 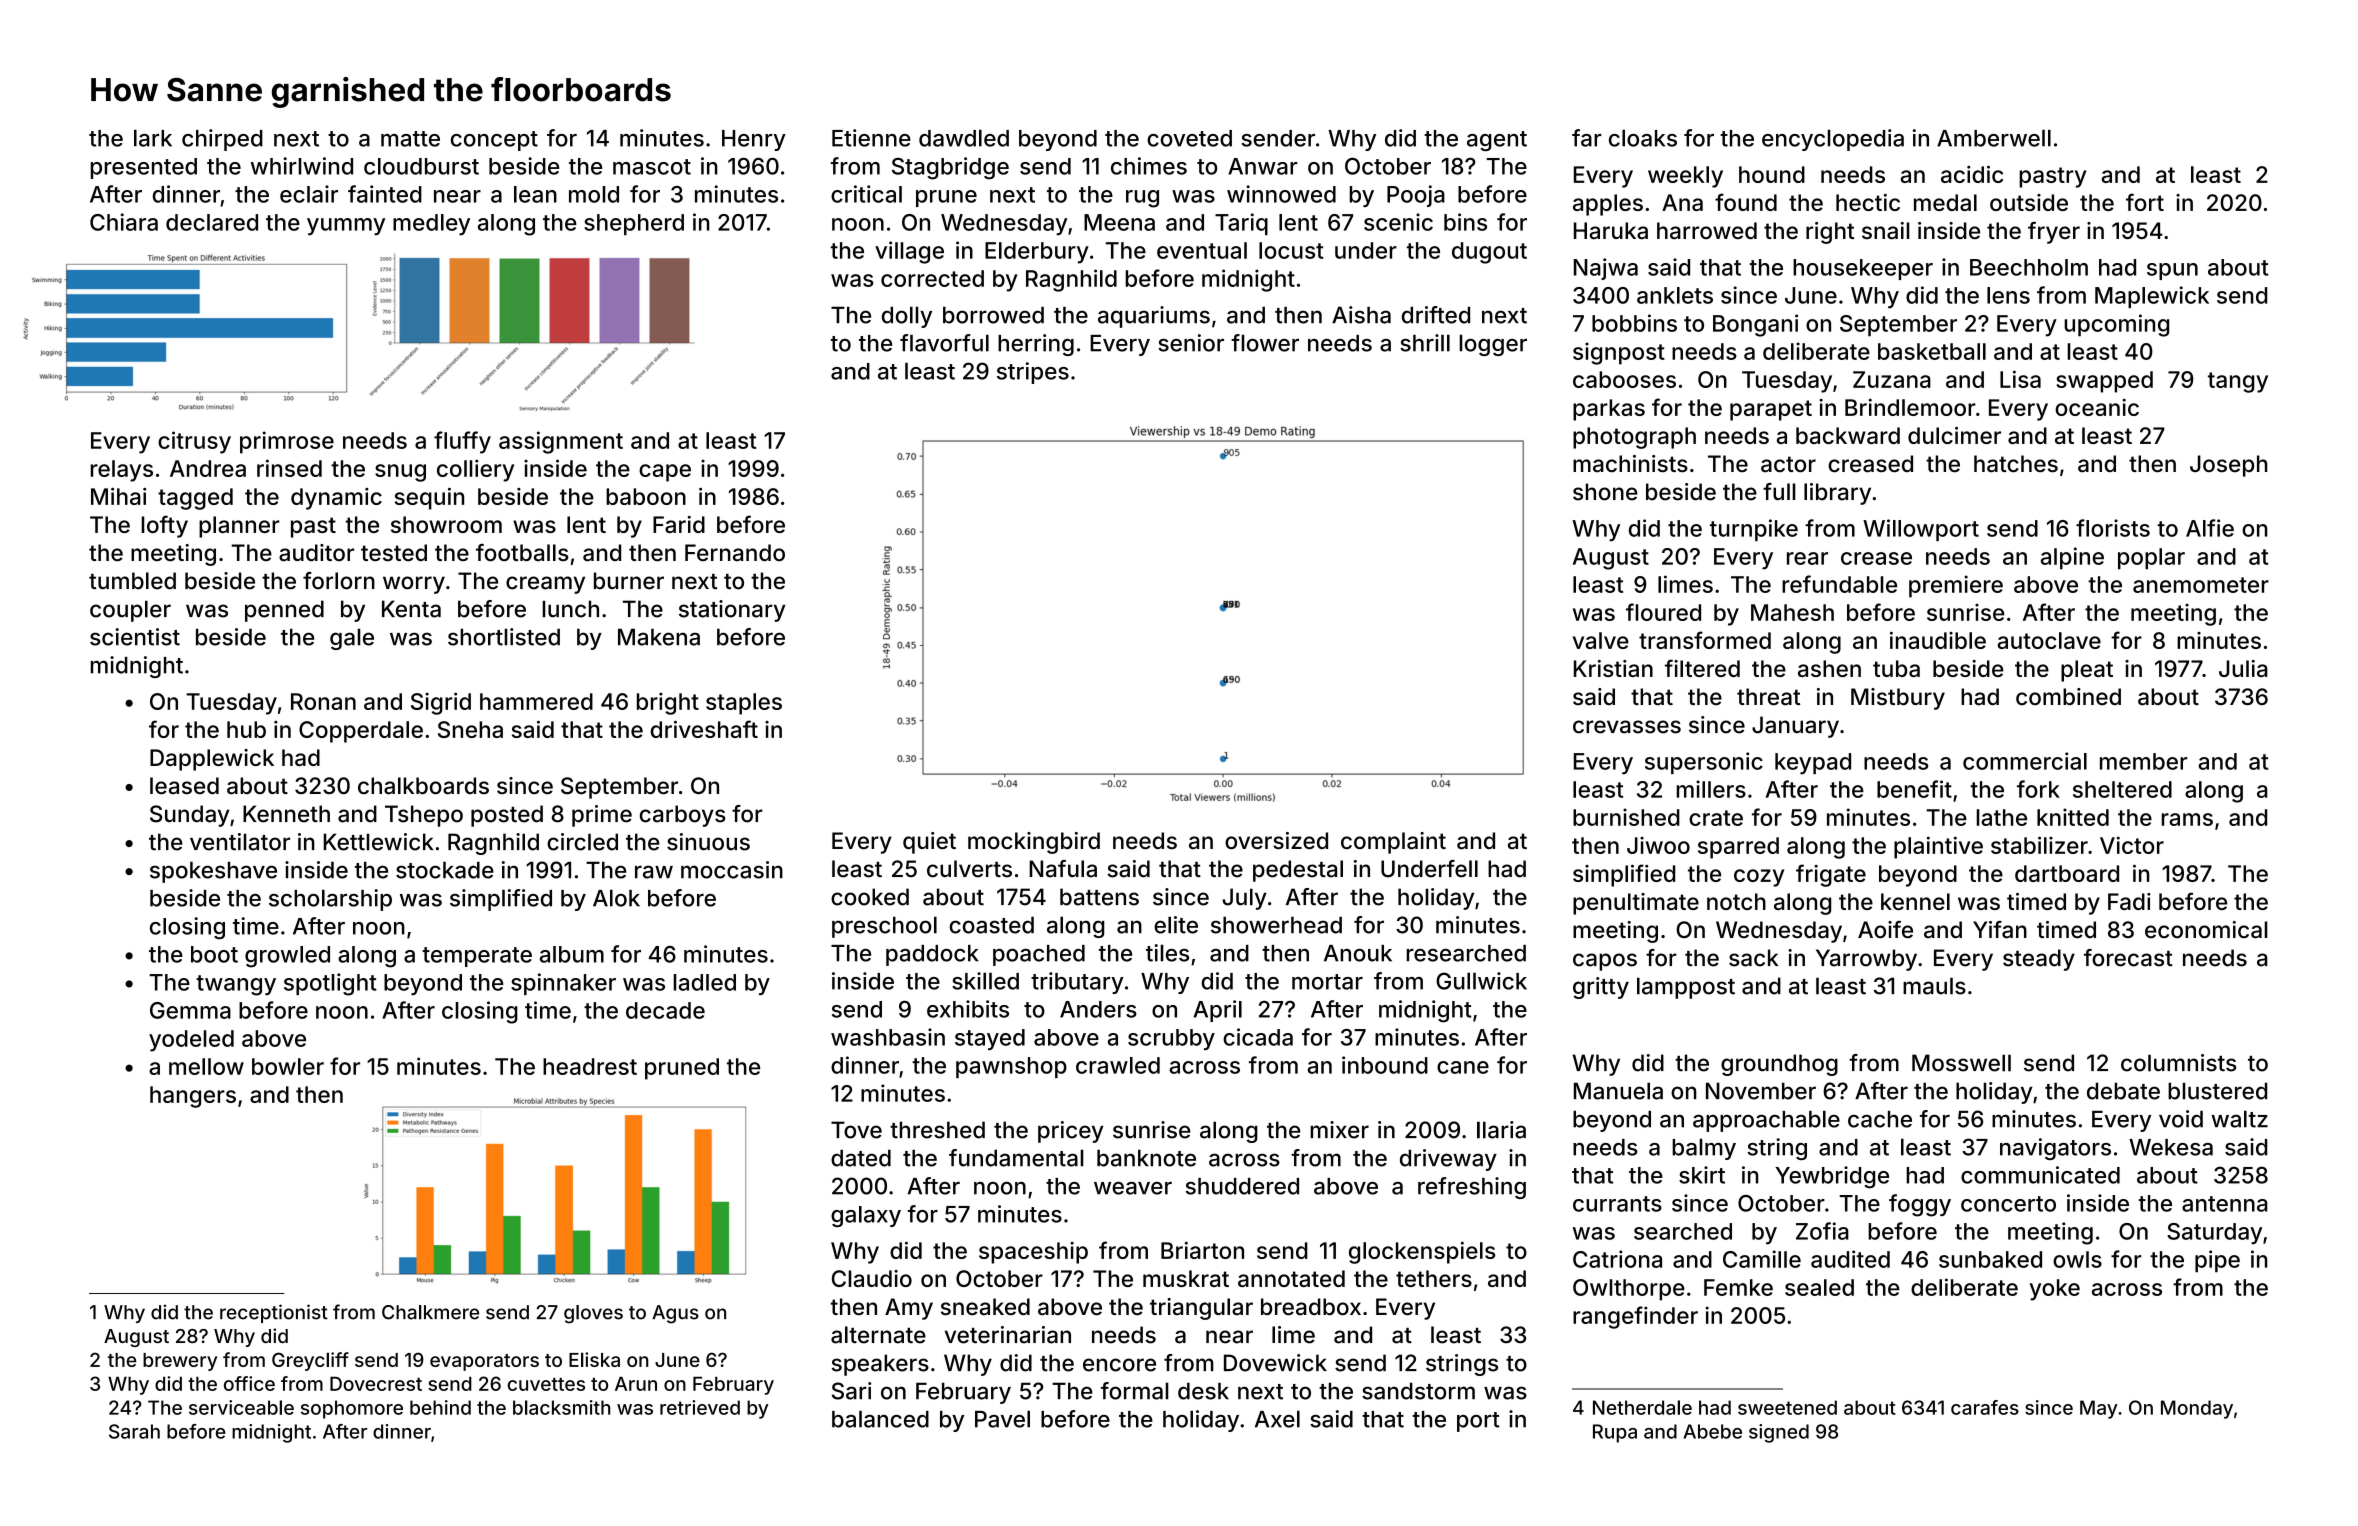 I want to click on Alfie, so click(x=2210, y=528).
